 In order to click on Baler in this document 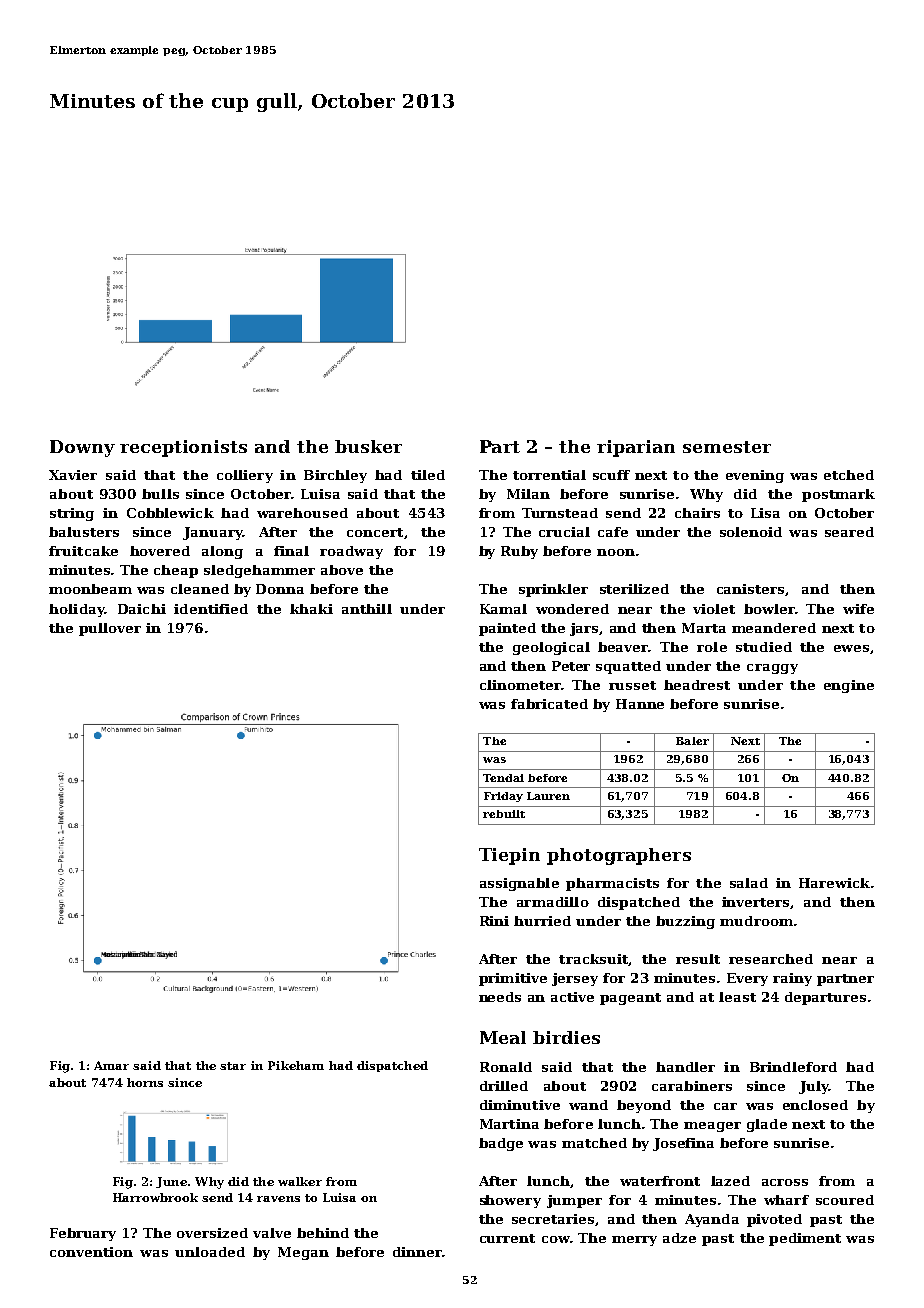, I will do `click(692, 741)`.
